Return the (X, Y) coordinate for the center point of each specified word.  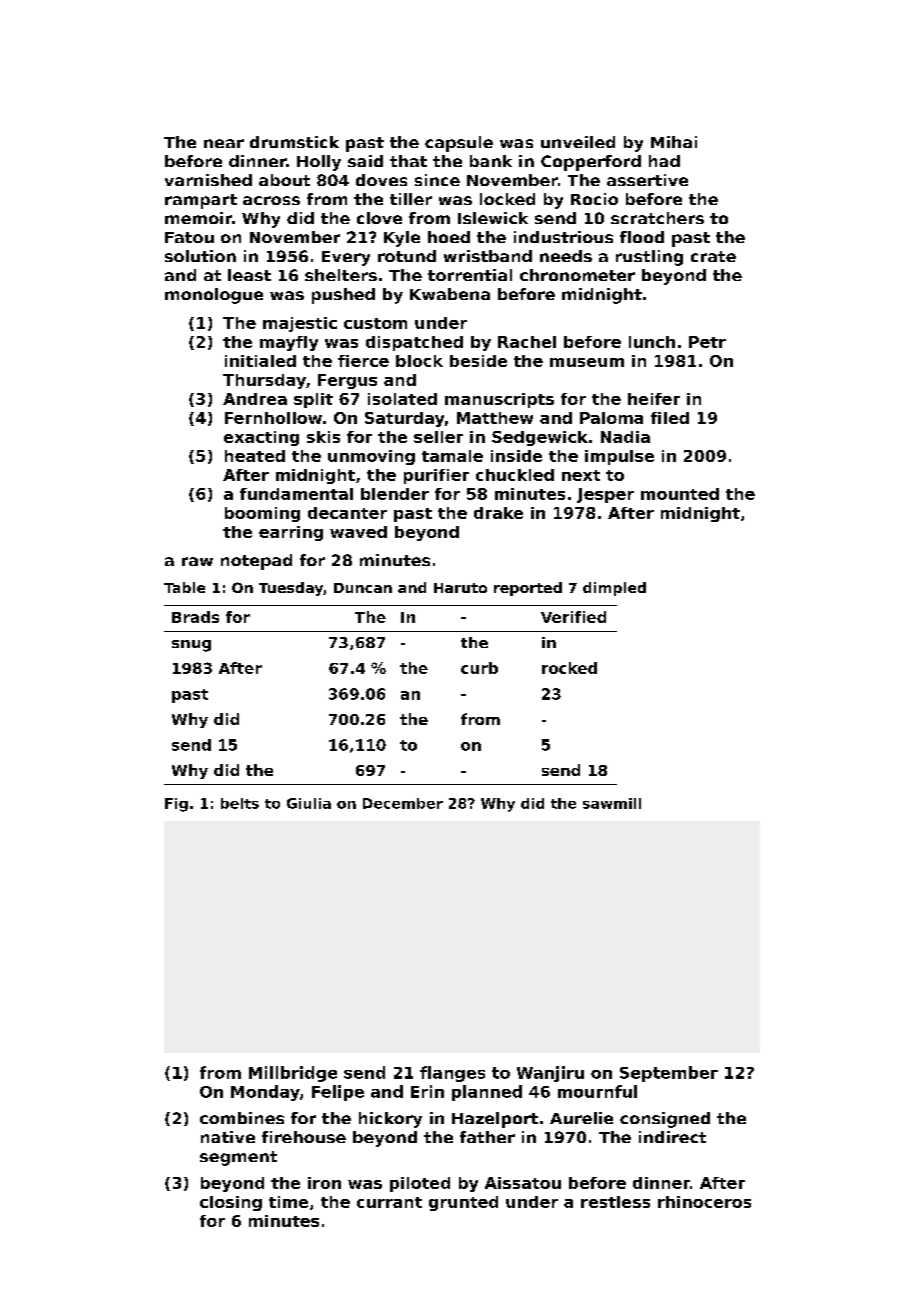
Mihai (674, 142)
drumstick (294, 142)
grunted (463, 1203)
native (228, 1137)
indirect (672, 1137)
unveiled (578, 142)
